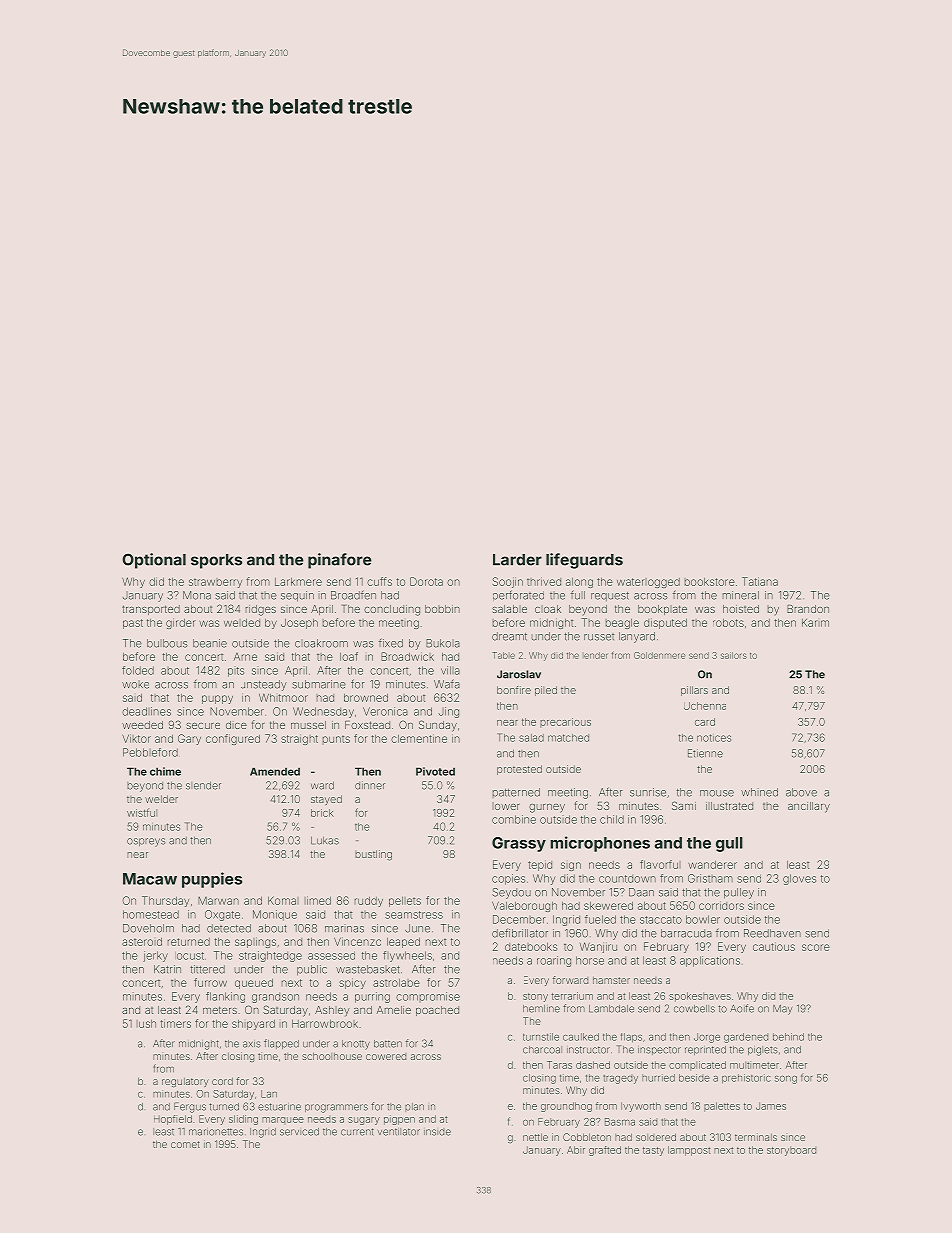  I want to click on welder, so click(161, 799).
